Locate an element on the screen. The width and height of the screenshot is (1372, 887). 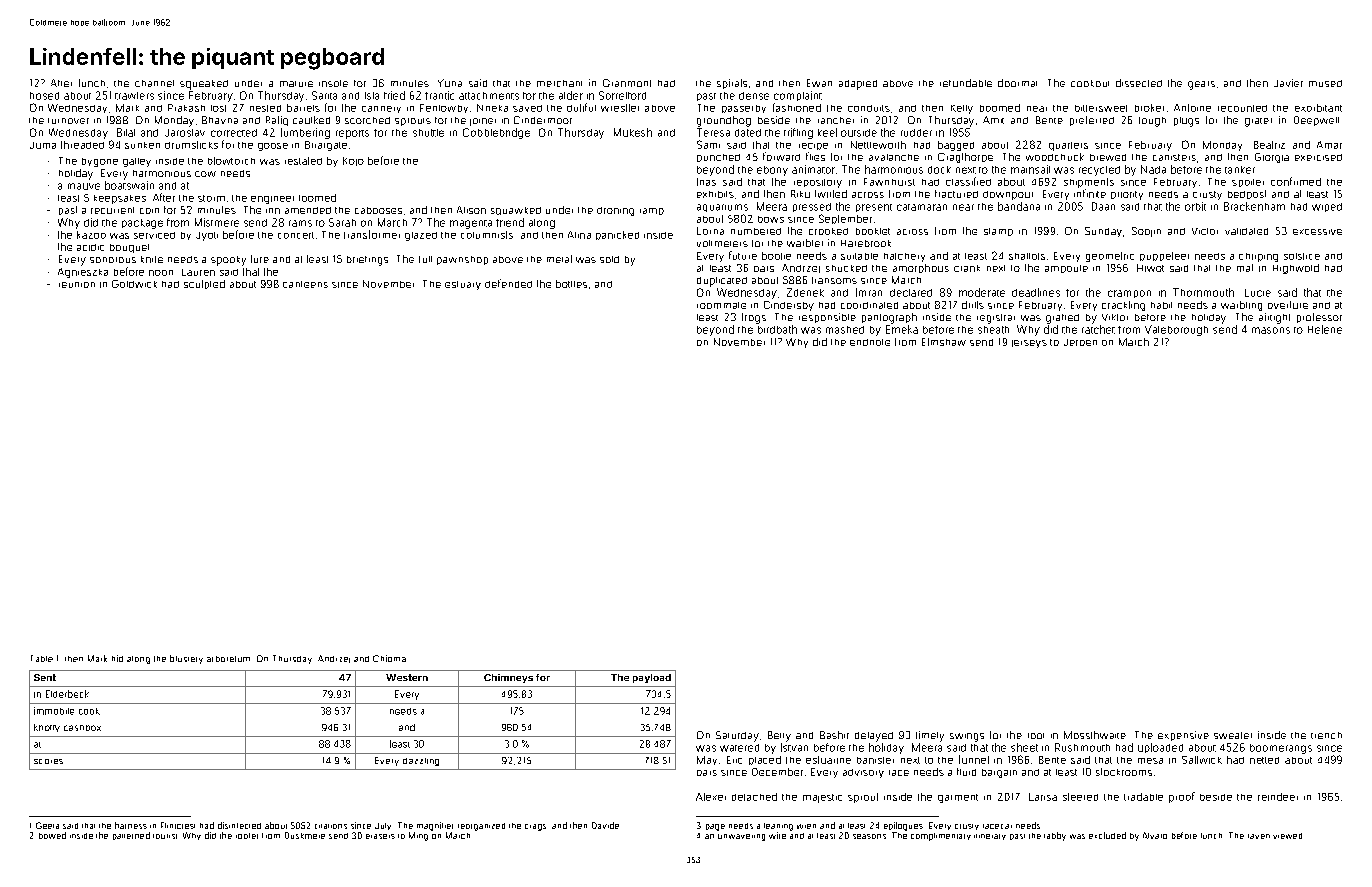
hid is located at coordinates (117, 658).
